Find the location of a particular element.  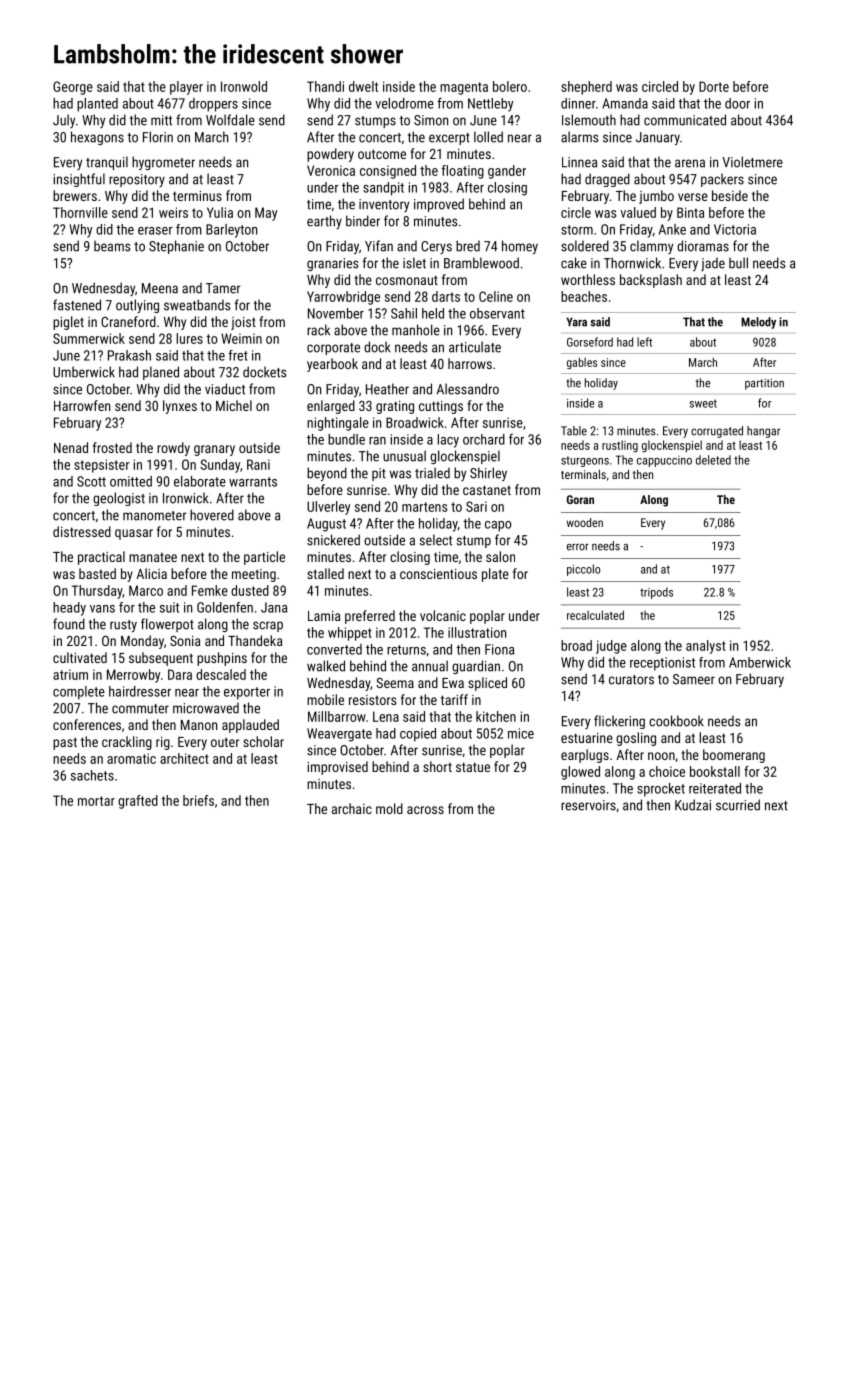

Merrowby is located at coordinates (133, 676).
